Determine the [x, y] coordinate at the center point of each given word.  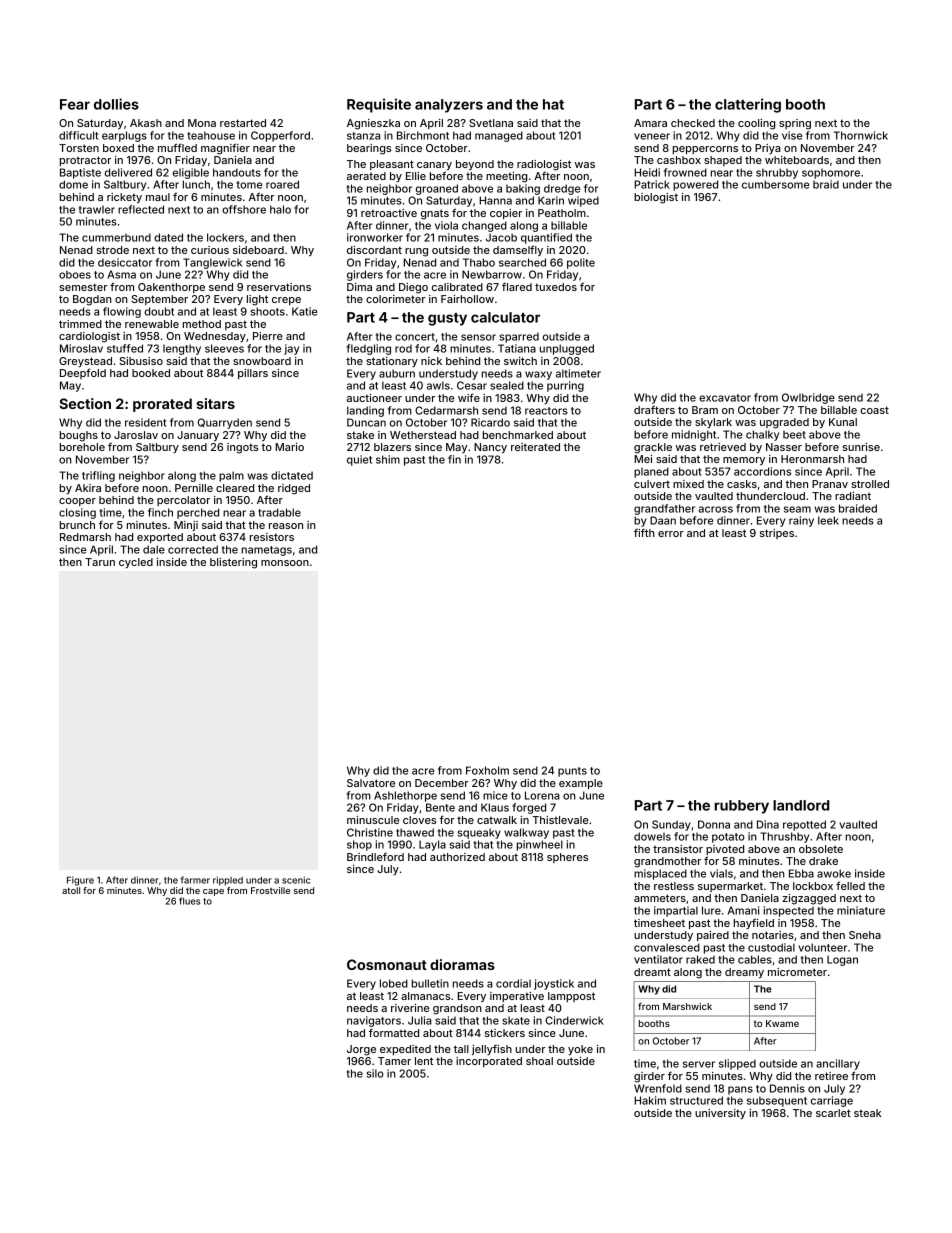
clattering [748, 105]
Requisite [379, 105]
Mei [643, 459]
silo [375, 1073]
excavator [725, 398]
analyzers [449, 106]
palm [231, 476]
